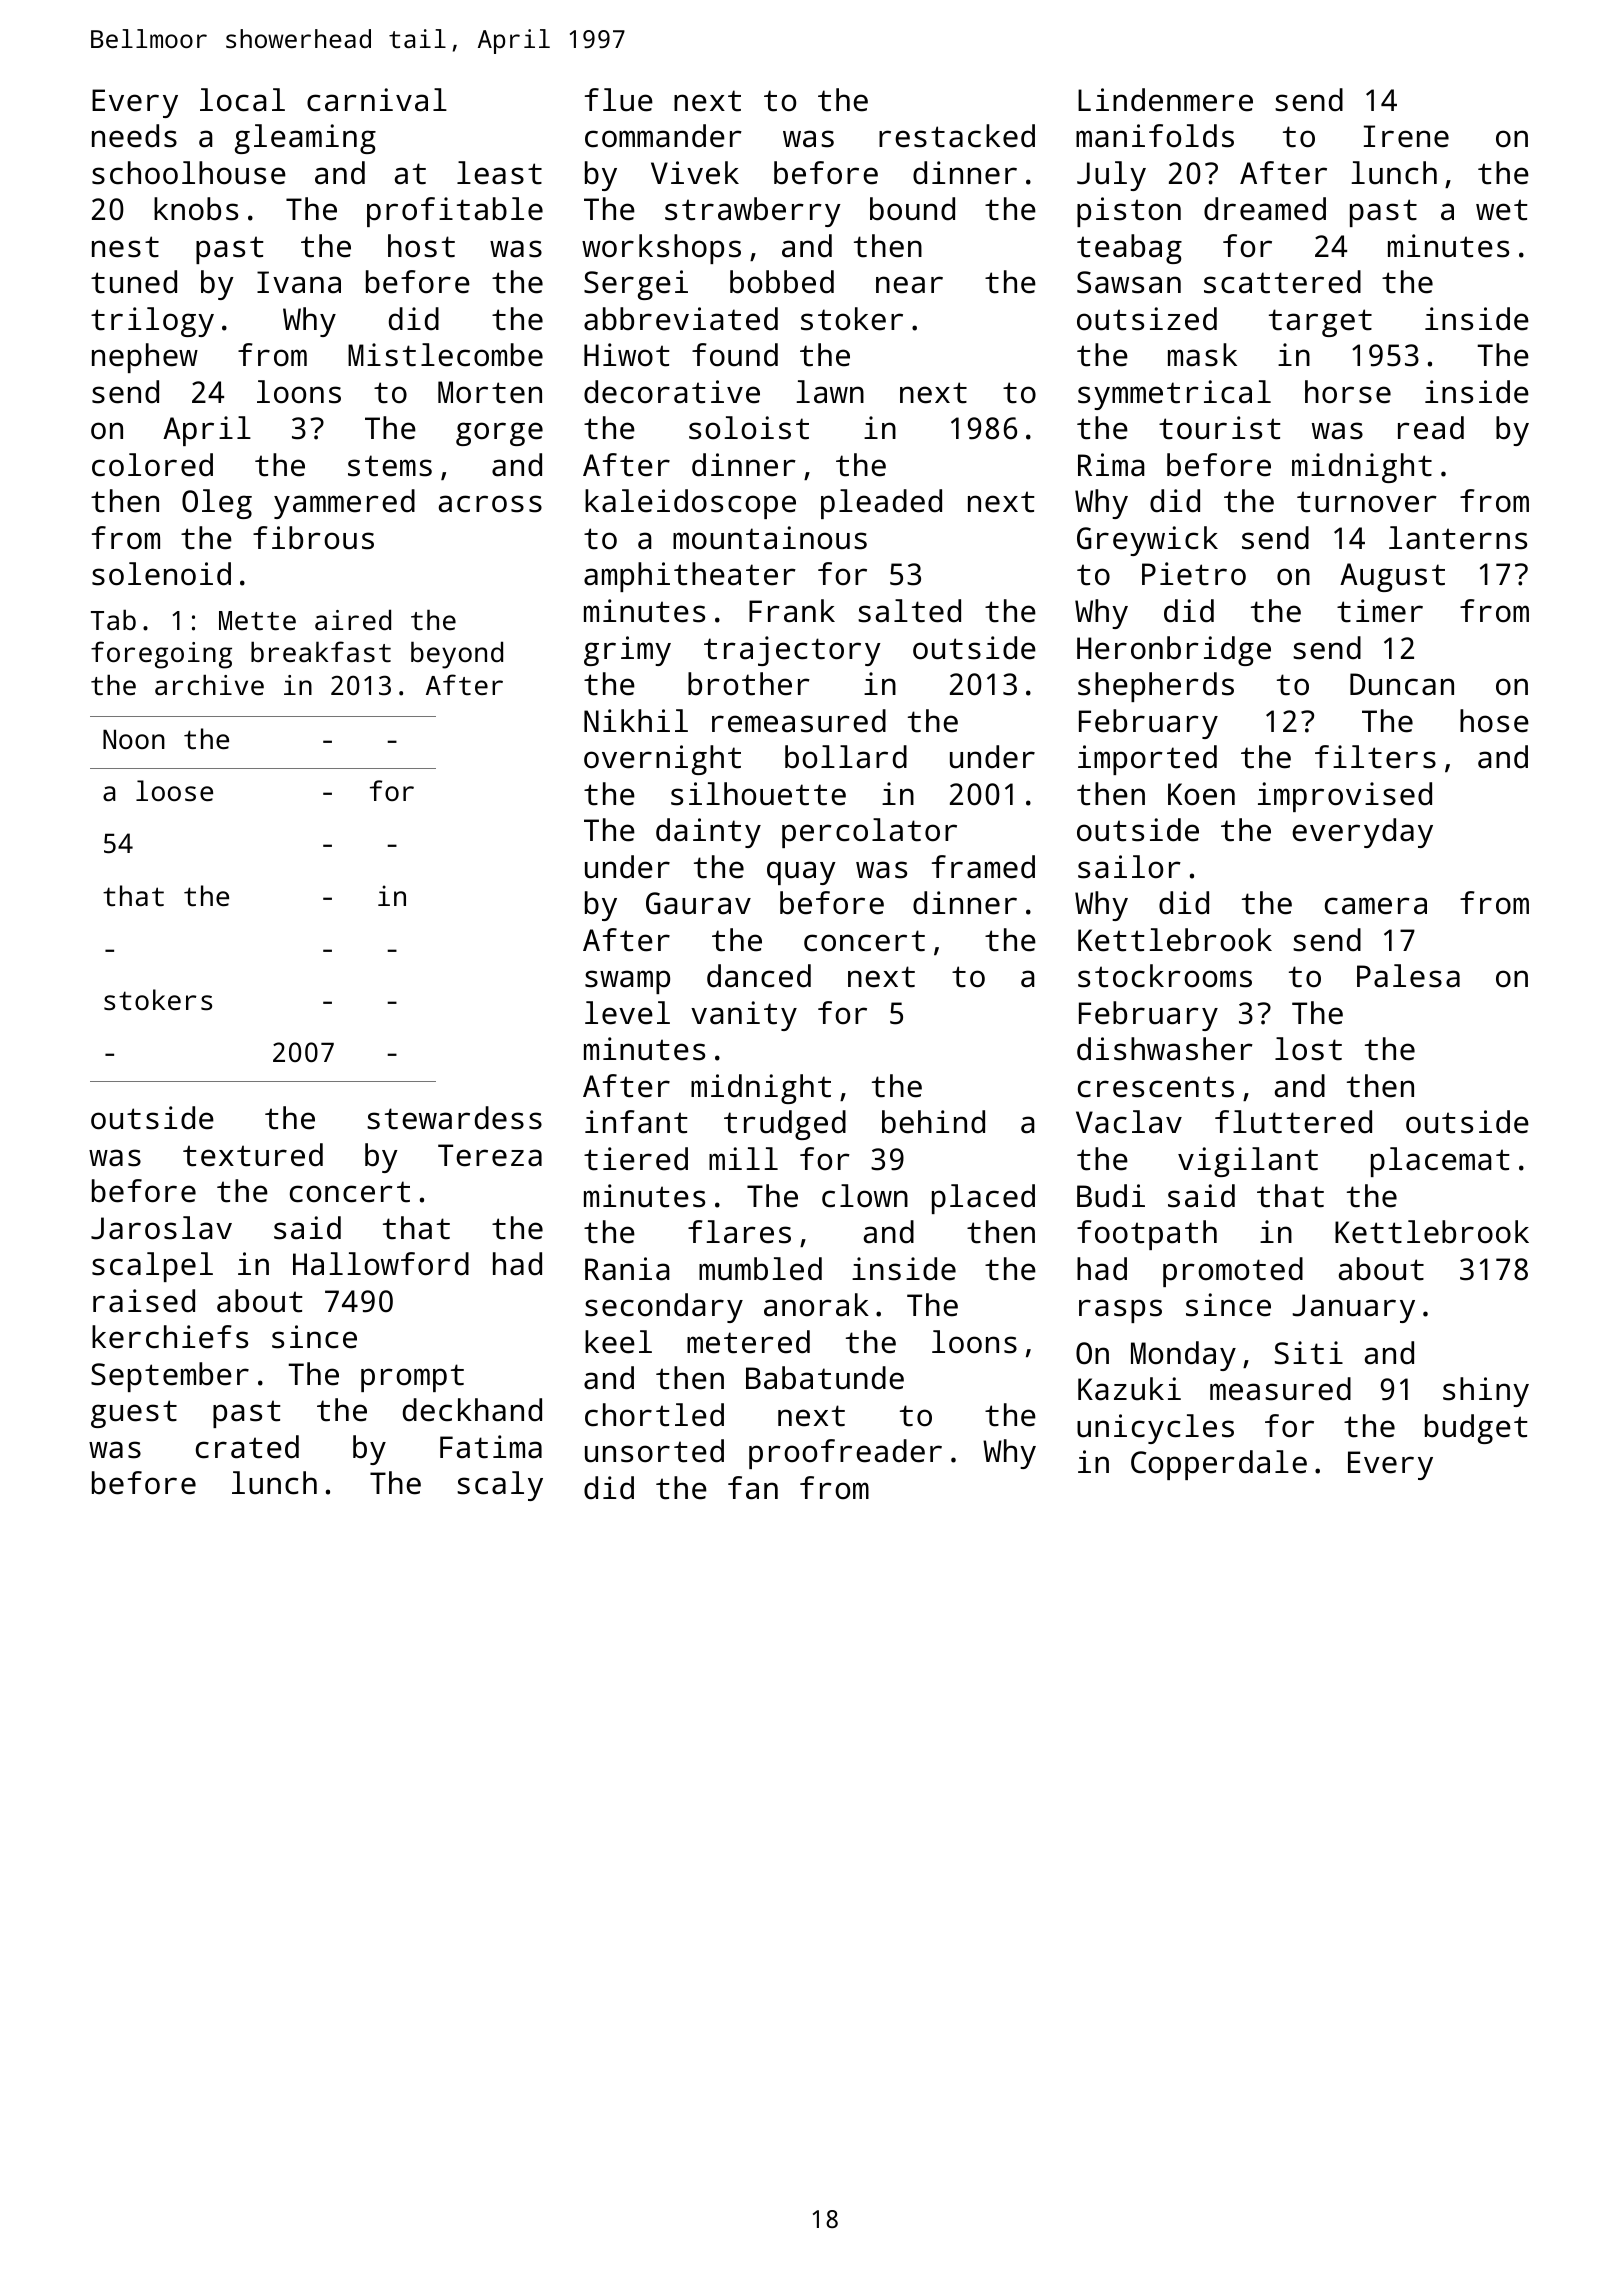  I want to click on unicycles, so click(1155, 1429).
